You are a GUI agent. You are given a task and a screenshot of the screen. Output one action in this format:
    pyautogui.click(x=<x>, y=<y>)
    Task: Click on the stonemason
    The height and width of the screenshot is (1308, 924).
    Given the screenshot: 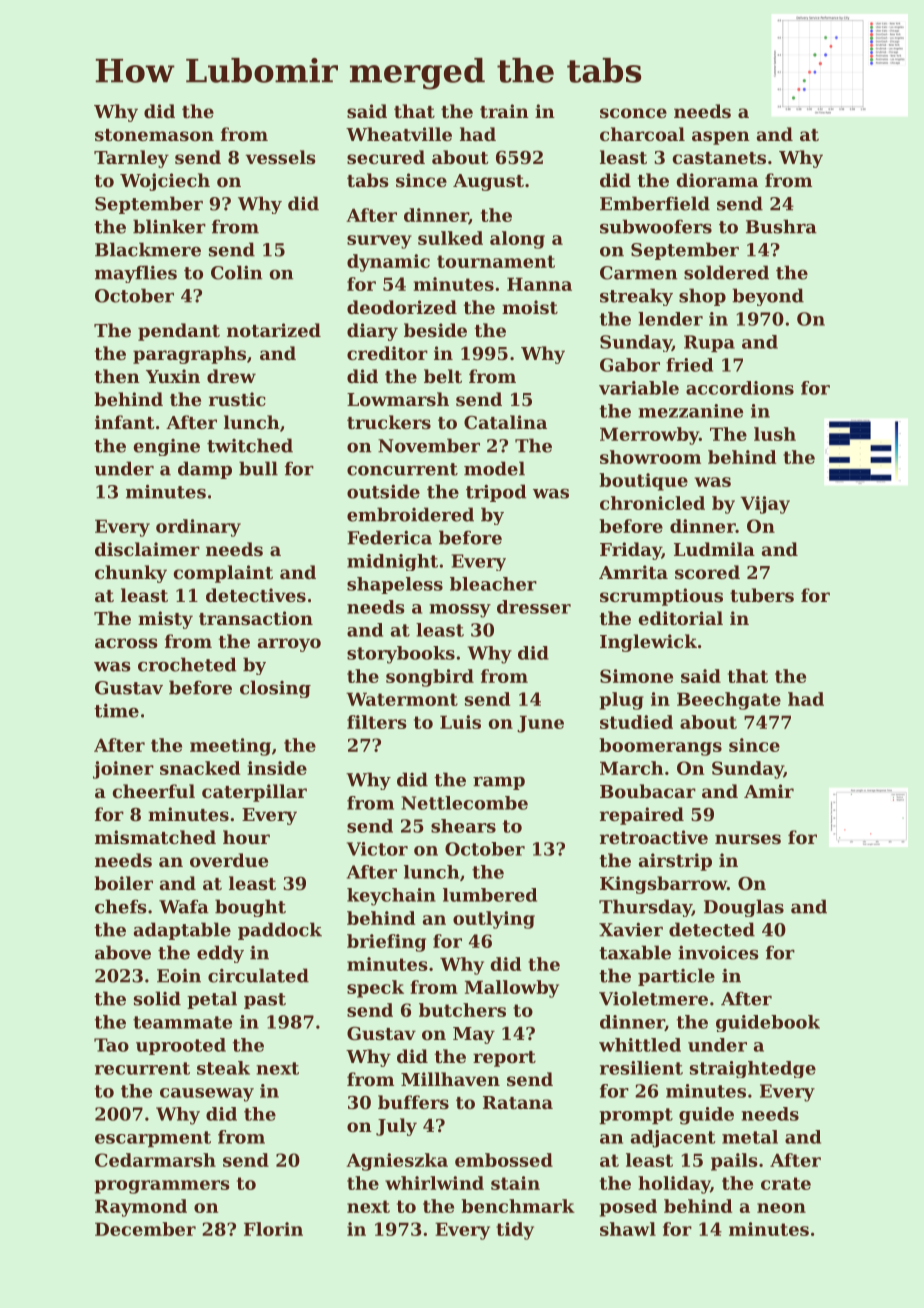 What is the action you would take?
    pyautogui.click(x=154, y=135)
